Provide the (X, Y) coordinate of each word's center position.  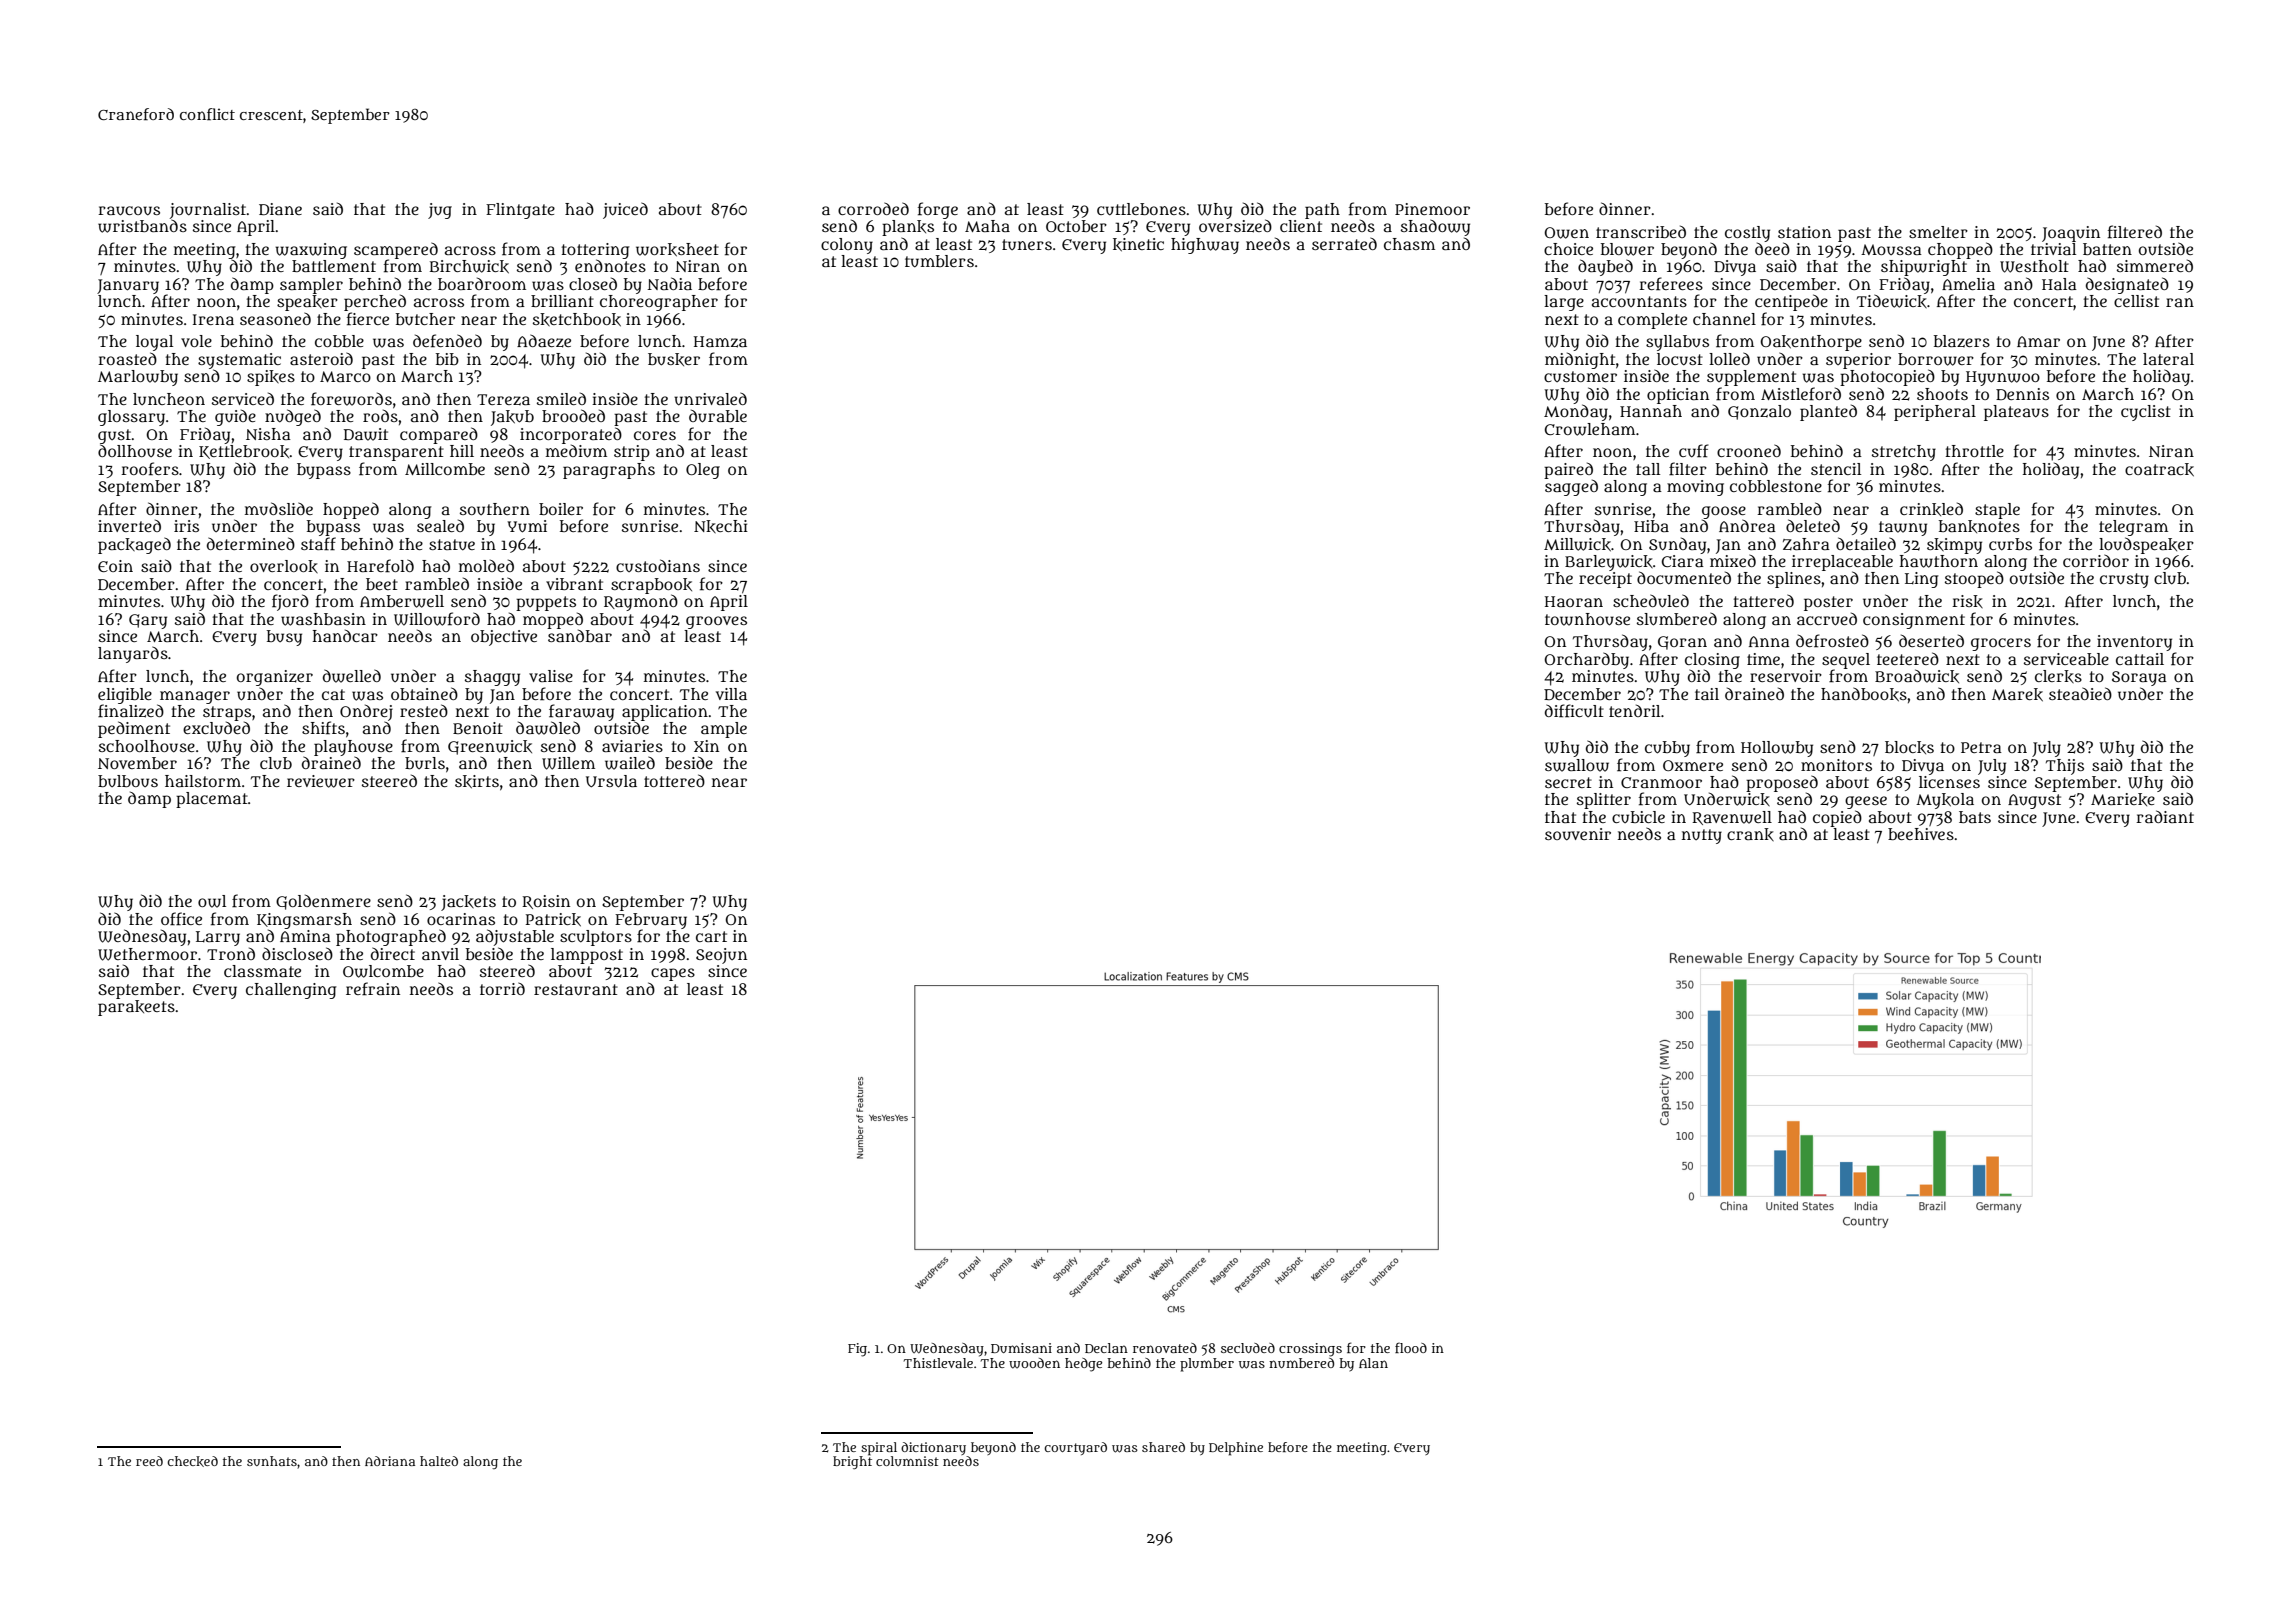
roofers (150, 469)
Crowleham (1590, 429)
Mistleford (1801, 394)
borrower (1936, 359)
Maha (987, 226)
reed (149, 1461)
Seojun (721, 956)
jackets (468, 903)
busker (674, 359)
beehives (1921, 834)
